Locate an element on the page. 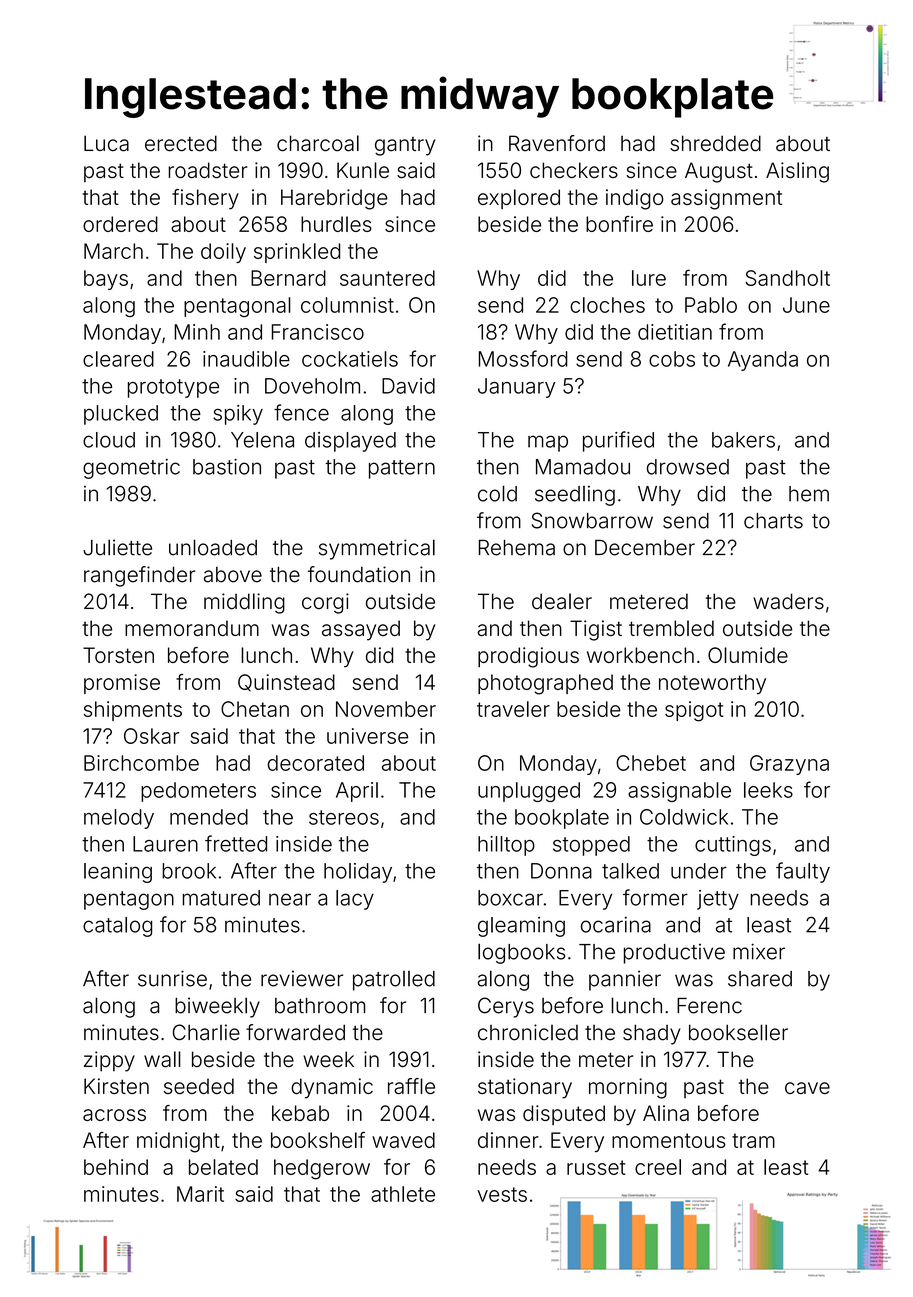 The image size is (913, 1297). Ravenford is located at coordinates (557, 143).
